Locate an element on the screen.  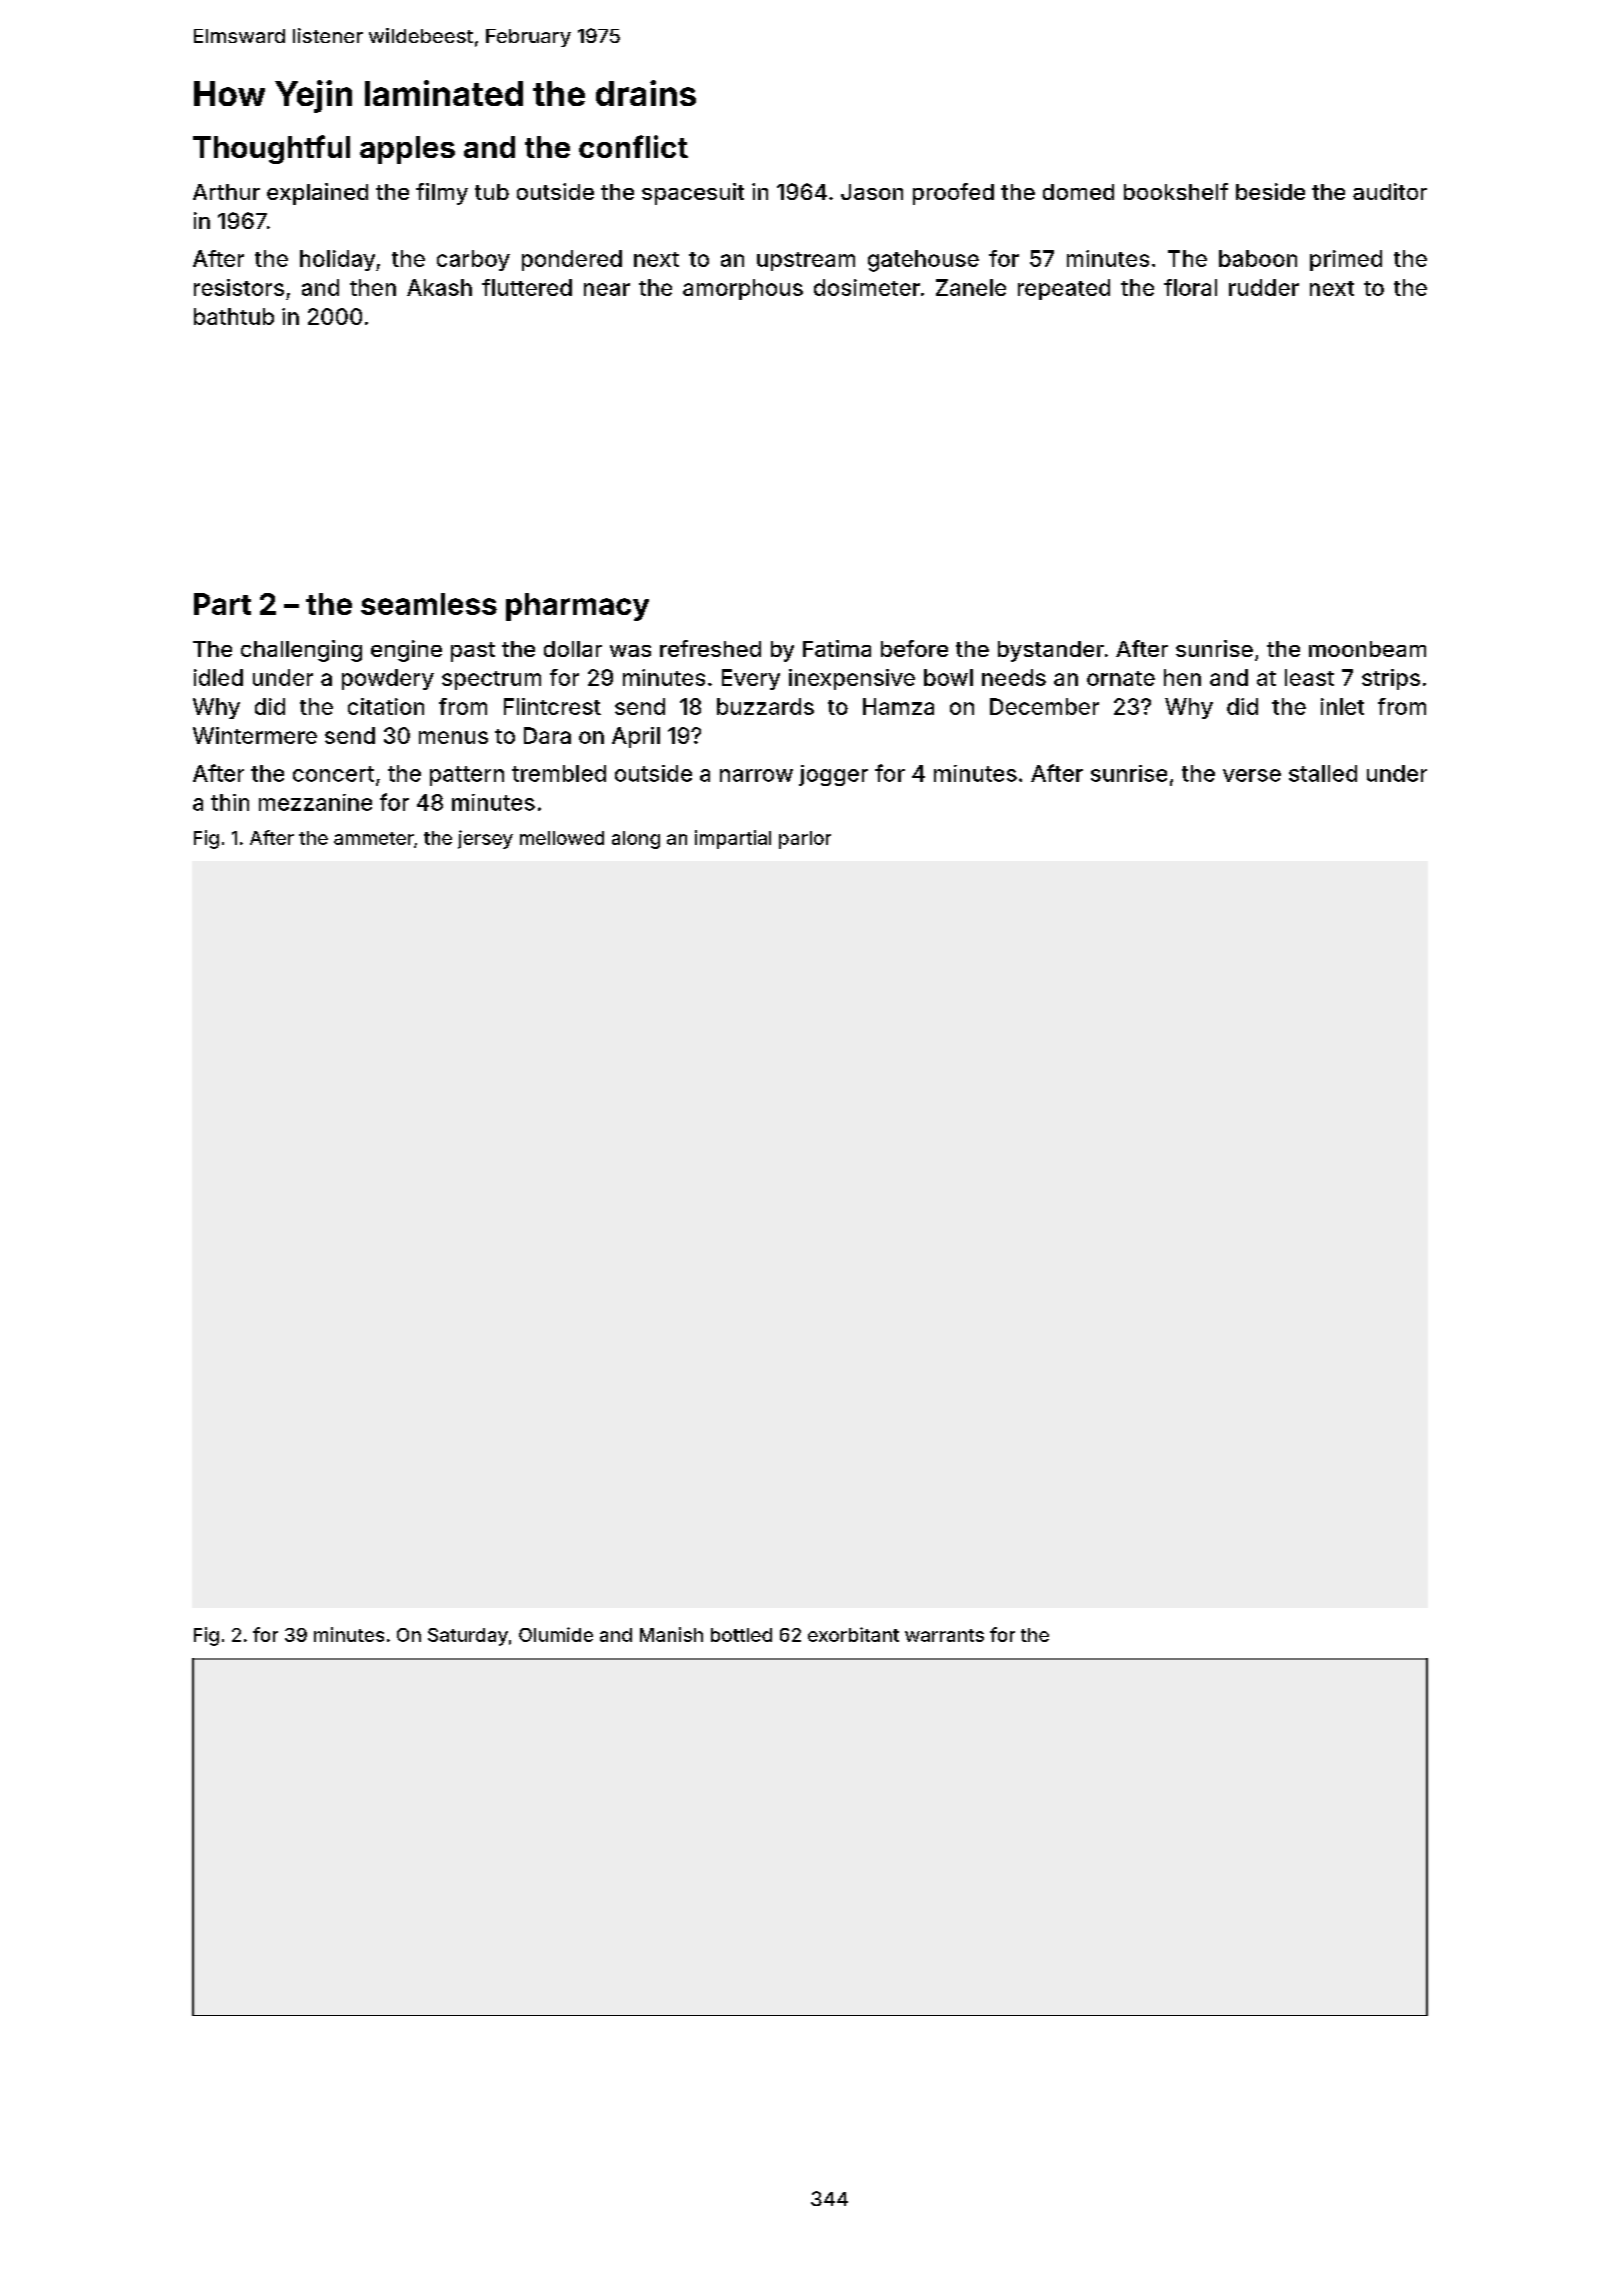
parlor is located at coordinates (805, 840).
